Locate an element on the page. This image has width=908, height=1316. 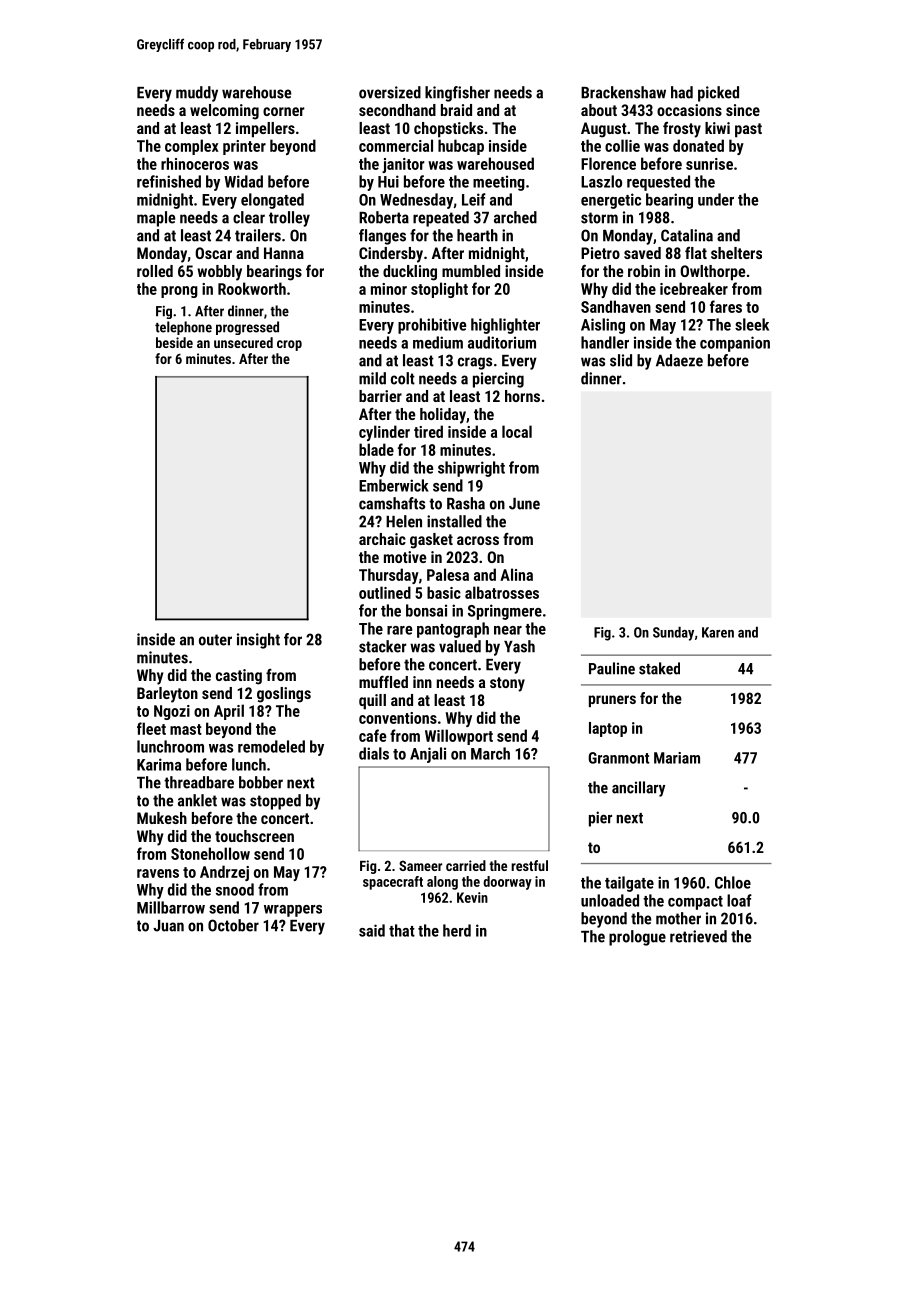
Sunday is located at coordinates (673, 633).
